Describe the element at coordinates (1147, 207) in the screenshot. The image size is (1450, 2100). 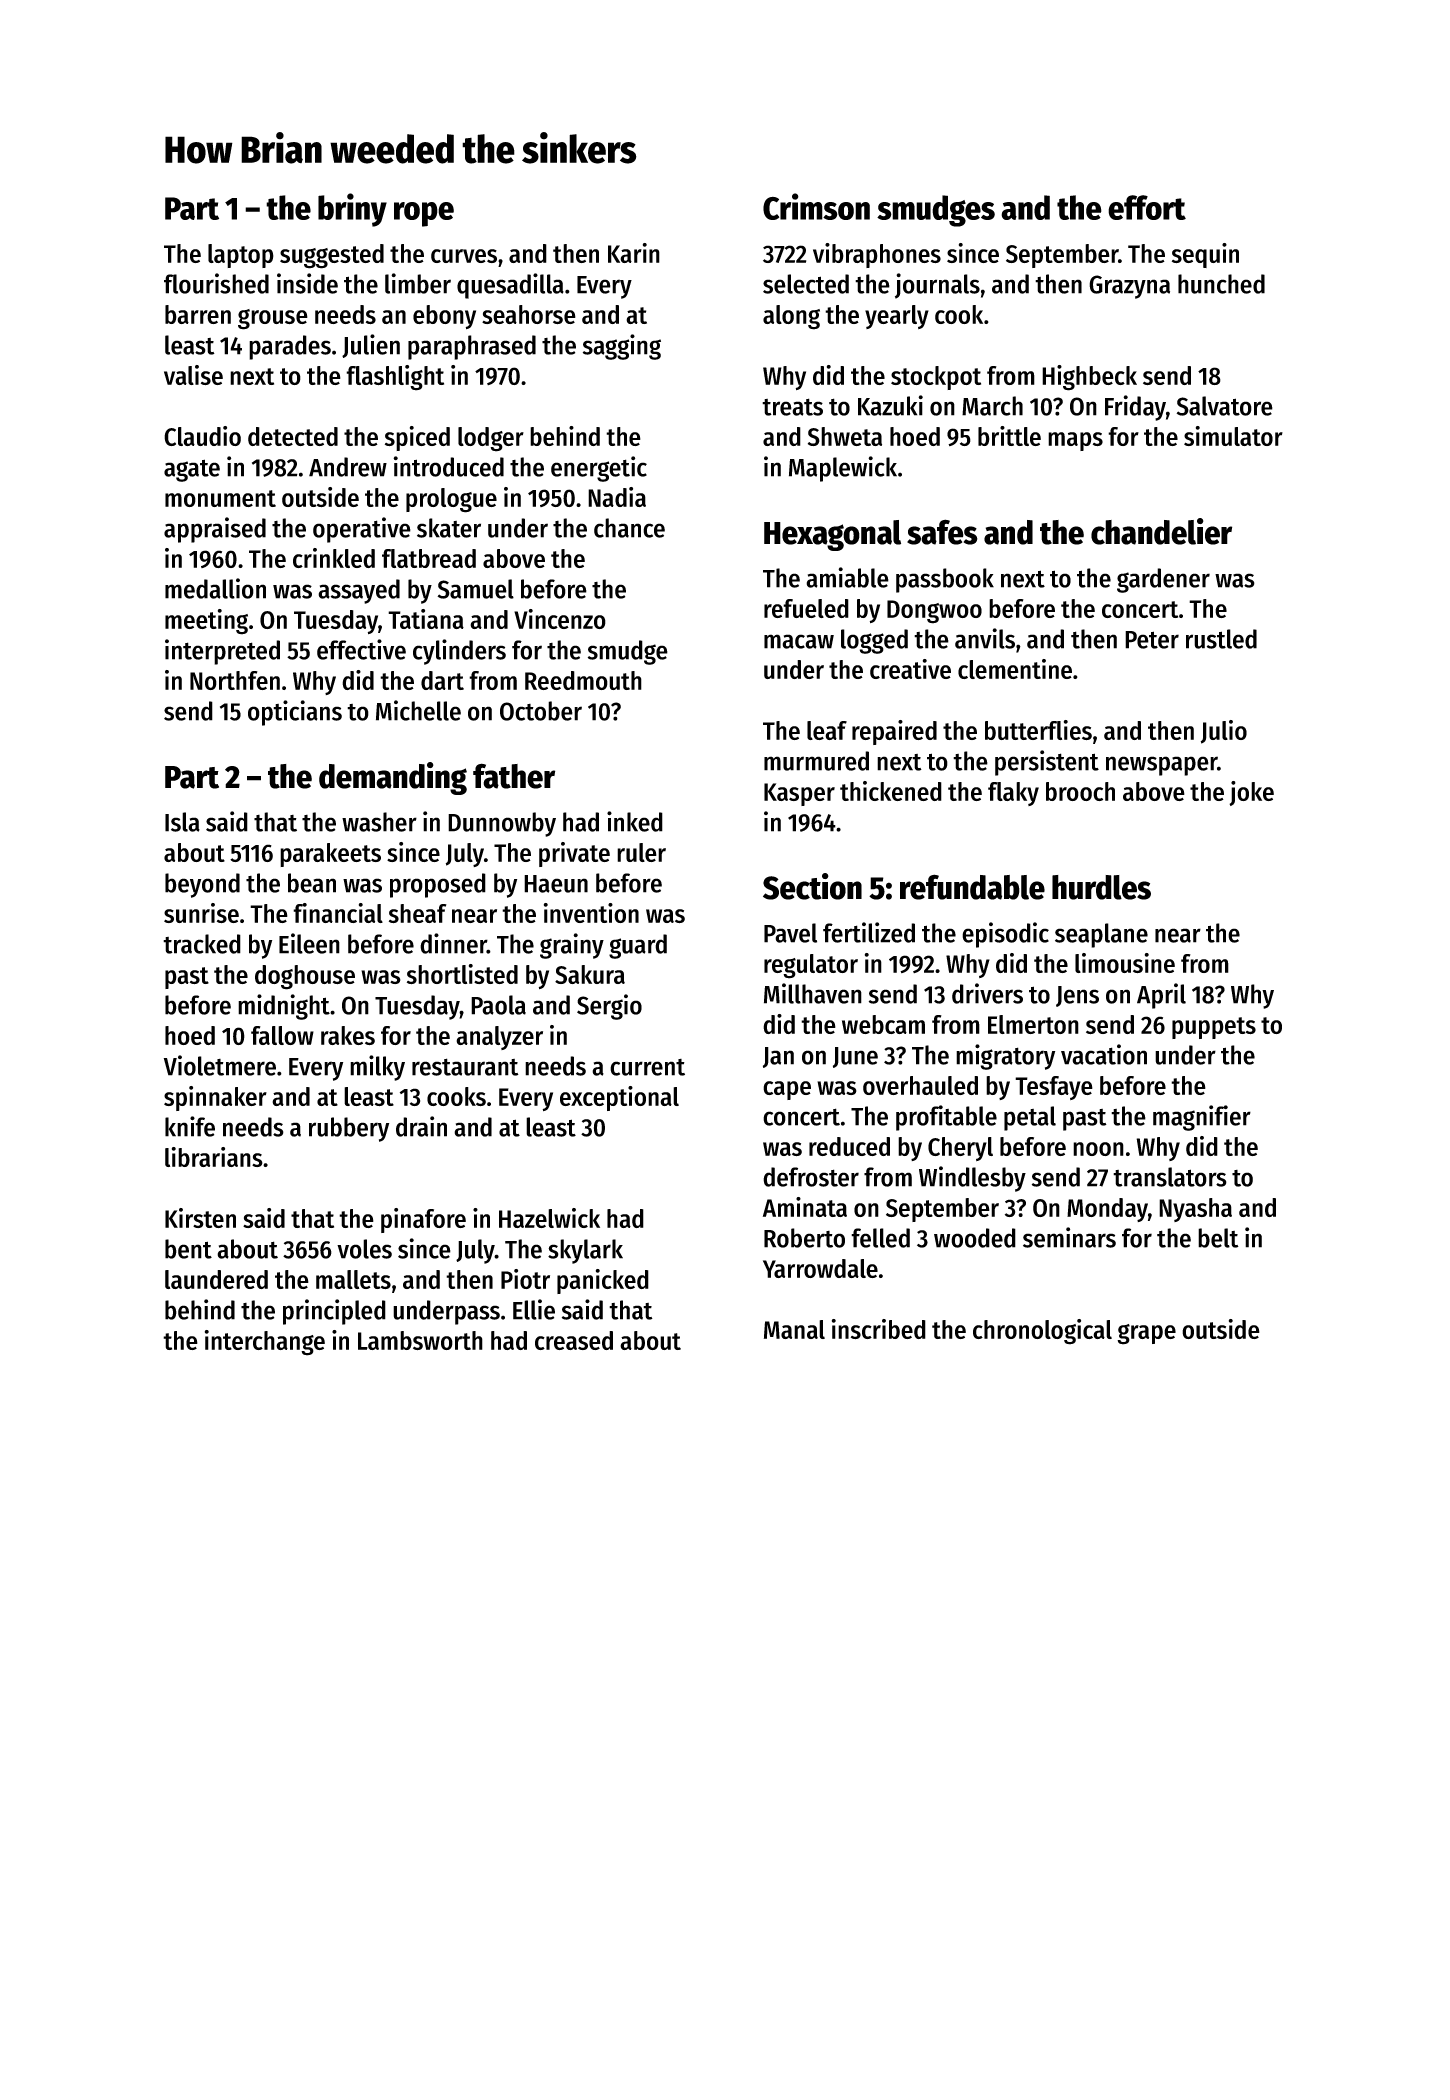
I see `effort` at that location.
